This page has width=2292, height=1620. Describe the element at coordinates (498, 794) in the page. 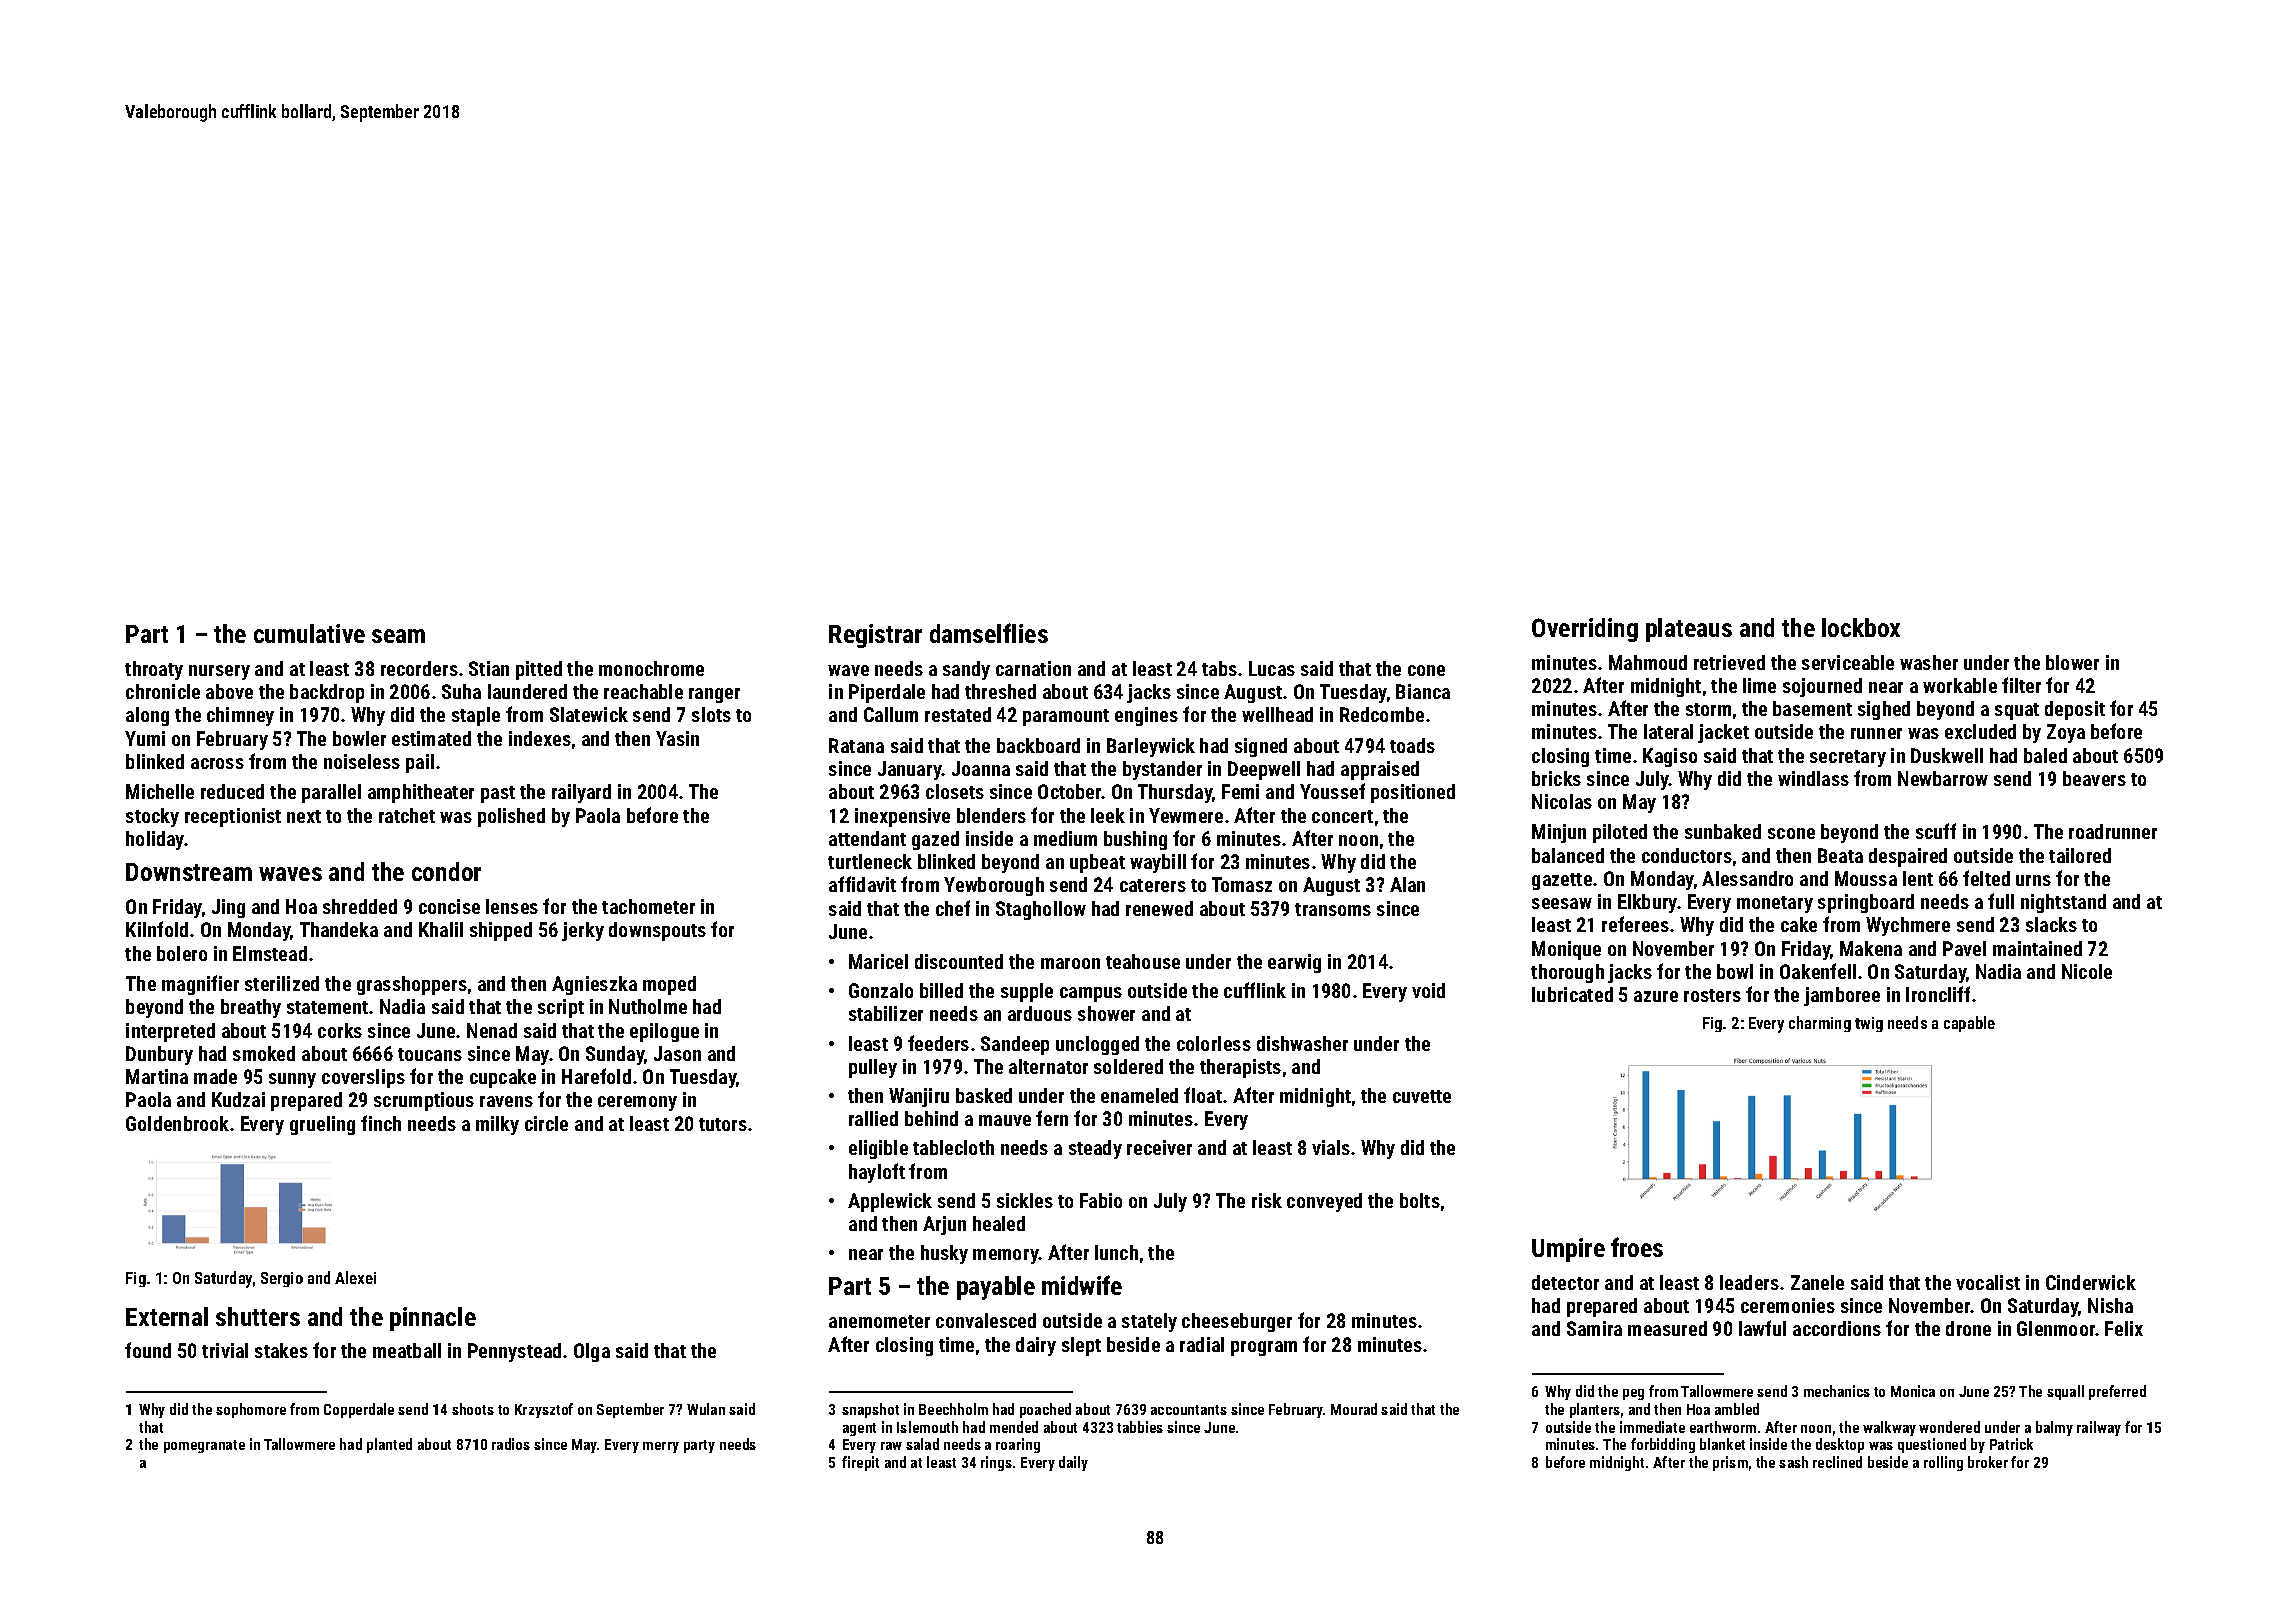

I see `past` at that location.
